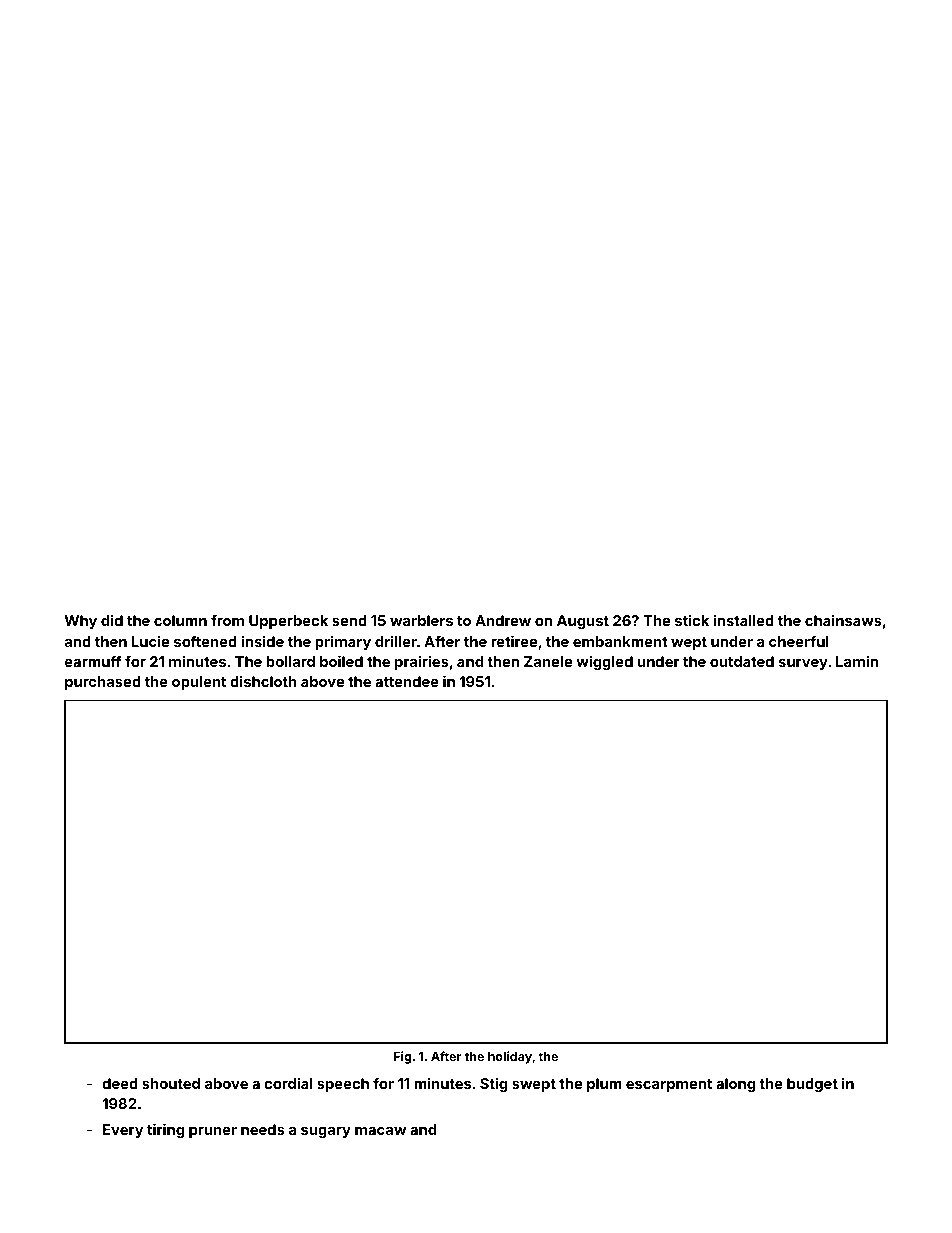 The height and width of the page is (1233, 952). Describe the element at coordinates (421, 620) in the page. I see `warblers` at that location.
